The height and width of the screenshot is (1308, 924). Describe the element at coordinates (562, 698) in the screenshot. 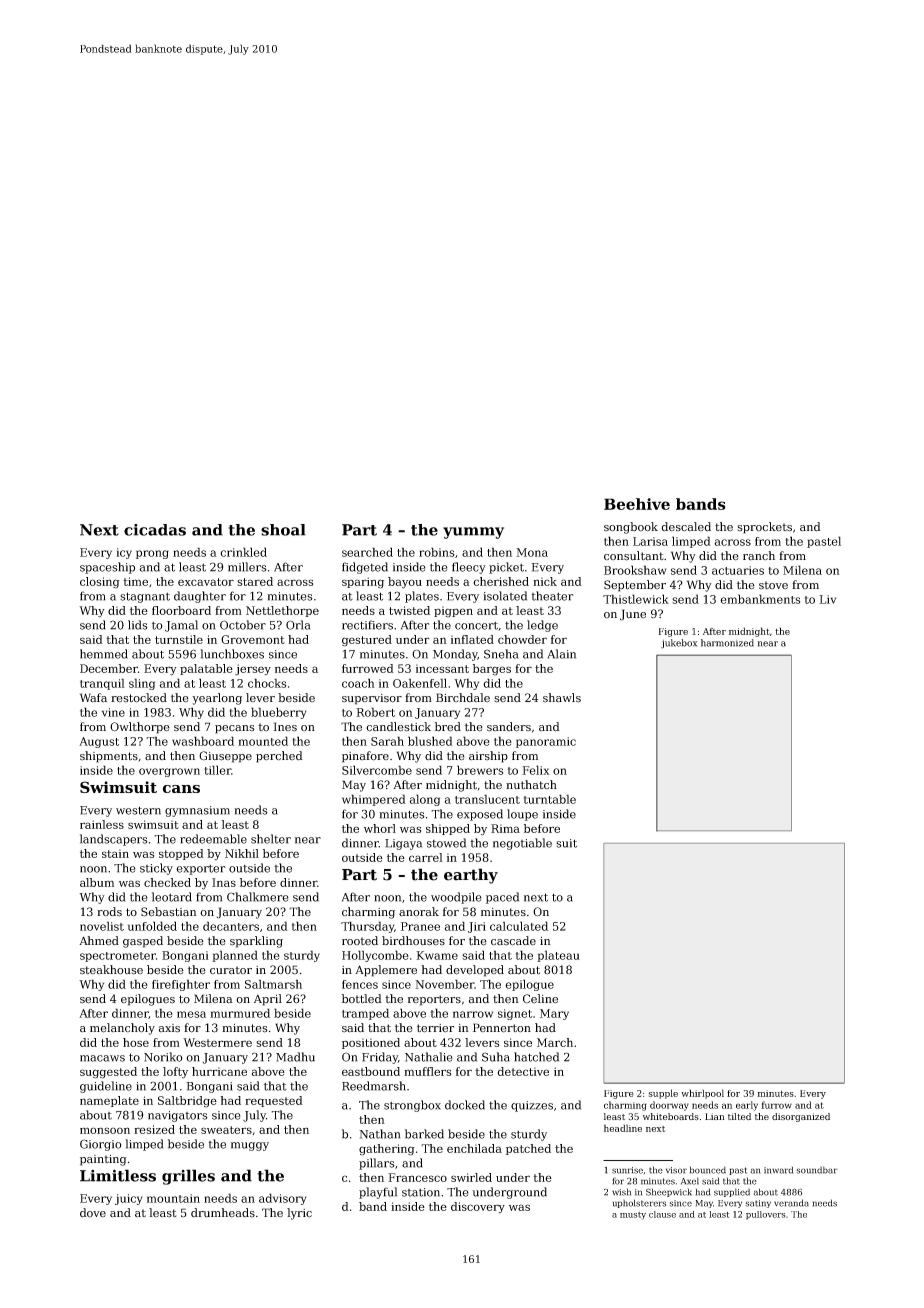

I see `shawls` at that location.
